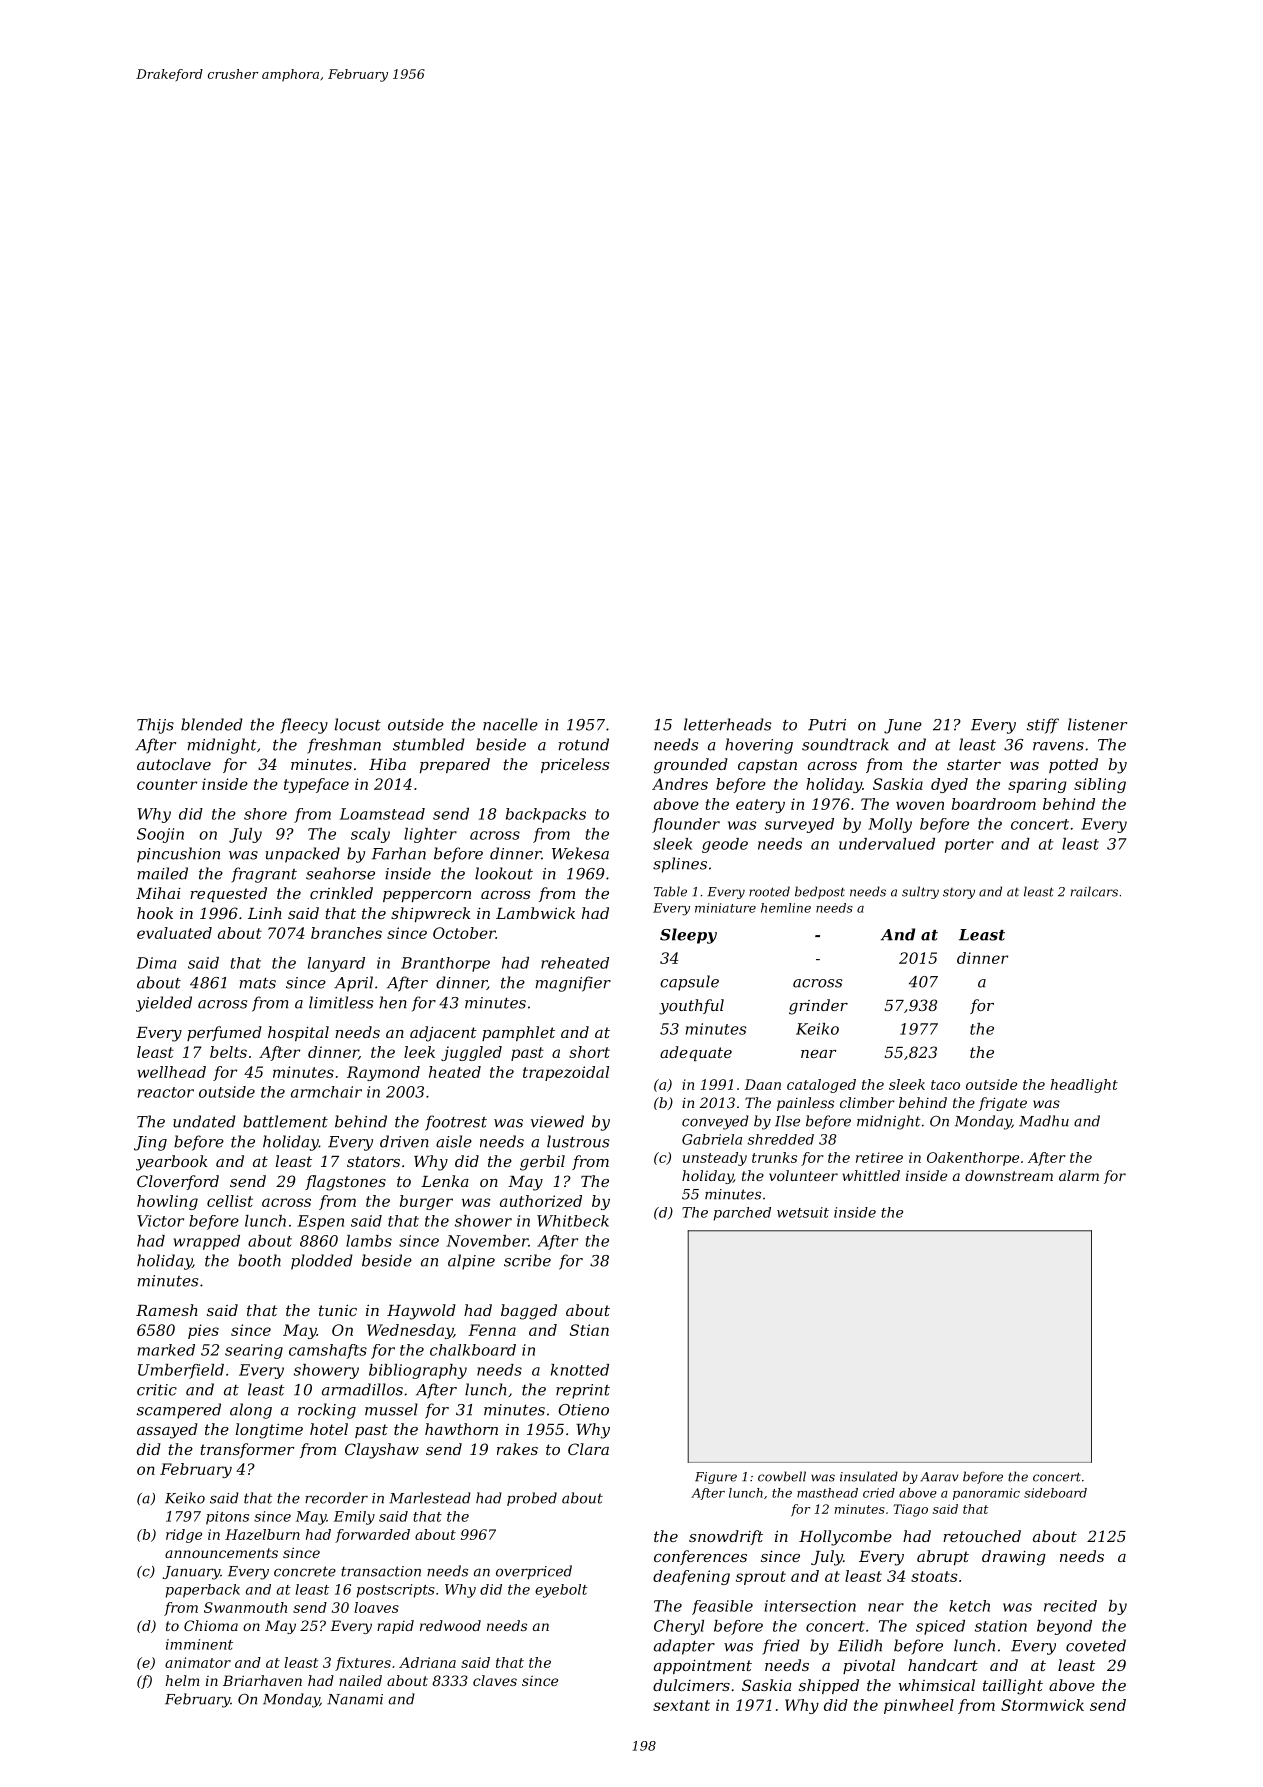  I want to click on tunic, so click(338, 1310).
